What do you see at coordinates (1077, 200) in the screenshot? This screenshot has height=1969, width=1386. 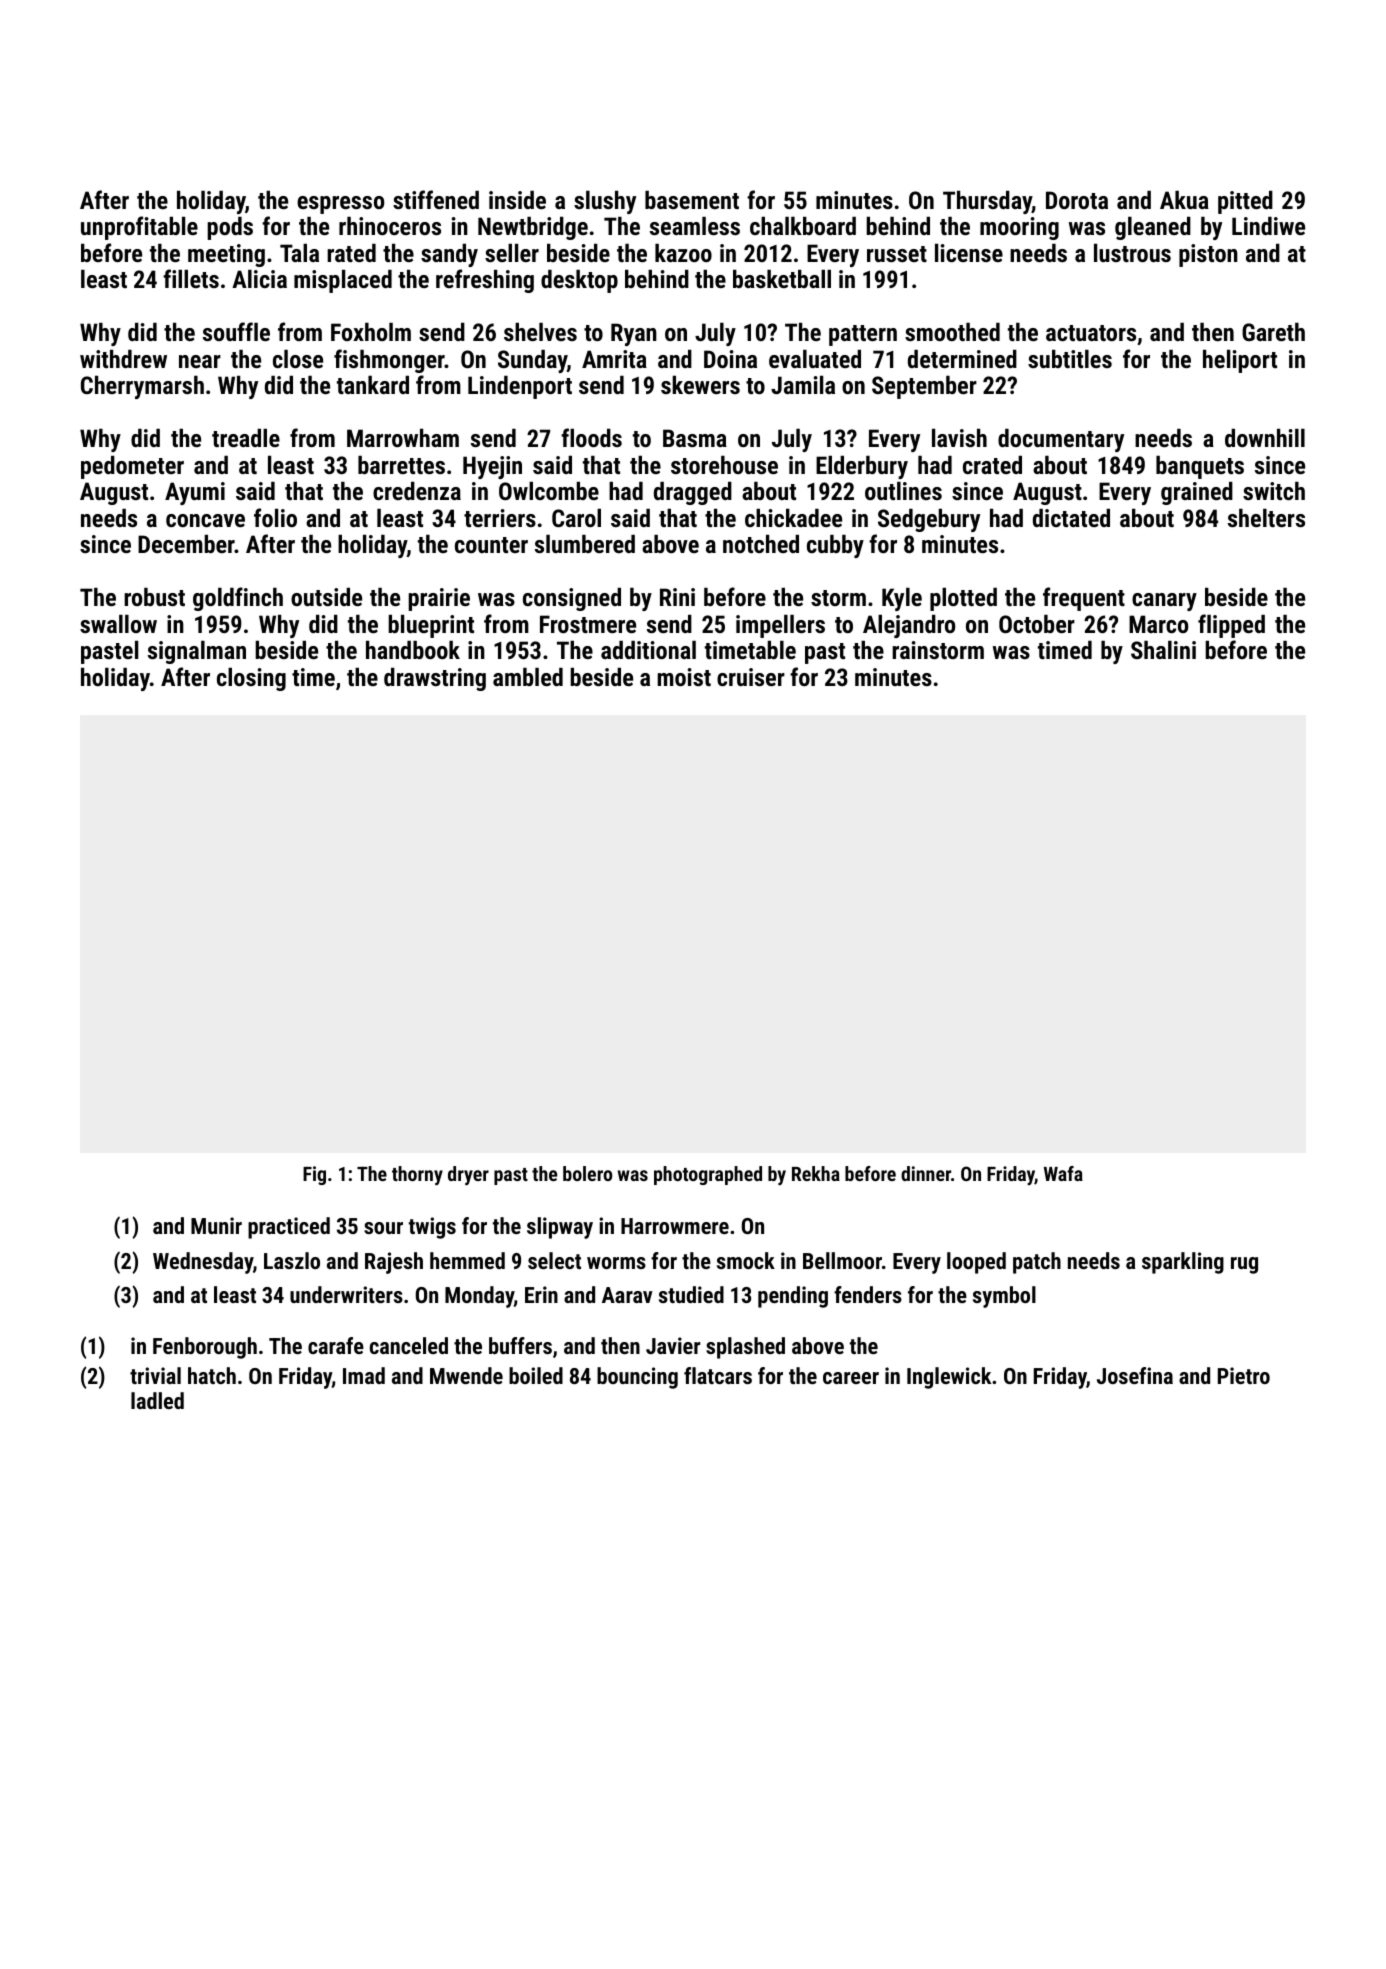 I see `Dorota` at bounding box center [1077, 200].
